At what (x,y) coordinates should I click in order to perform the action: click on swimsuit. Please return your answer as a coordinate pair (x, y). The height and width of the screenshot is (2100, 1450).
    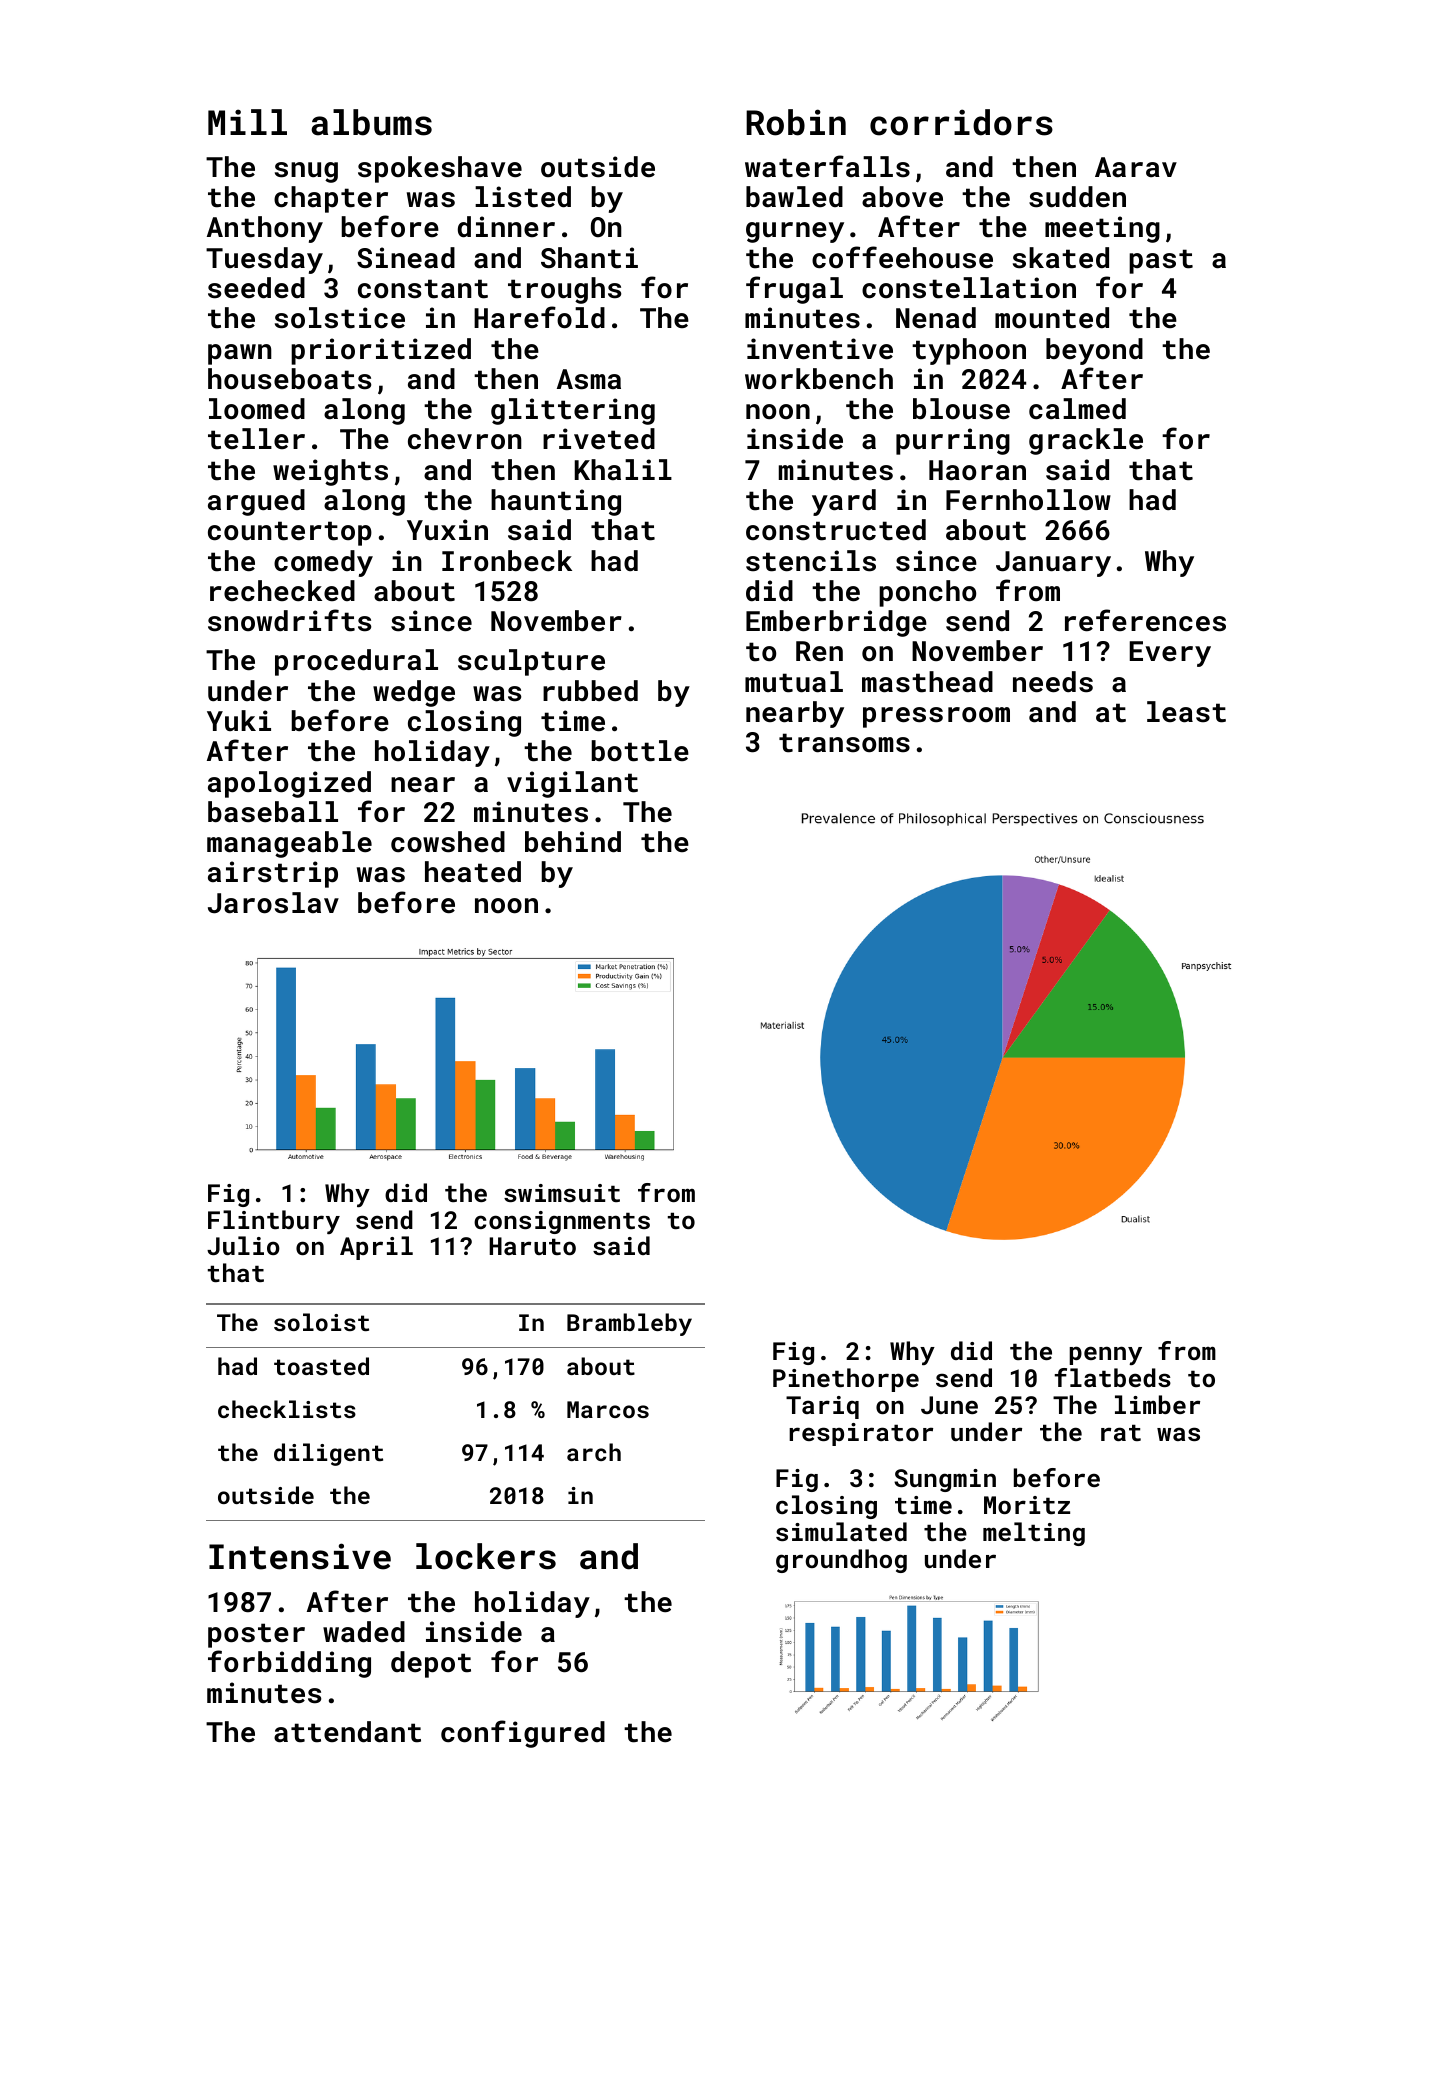
    Looking at the image, I should click on (562, 1193).
